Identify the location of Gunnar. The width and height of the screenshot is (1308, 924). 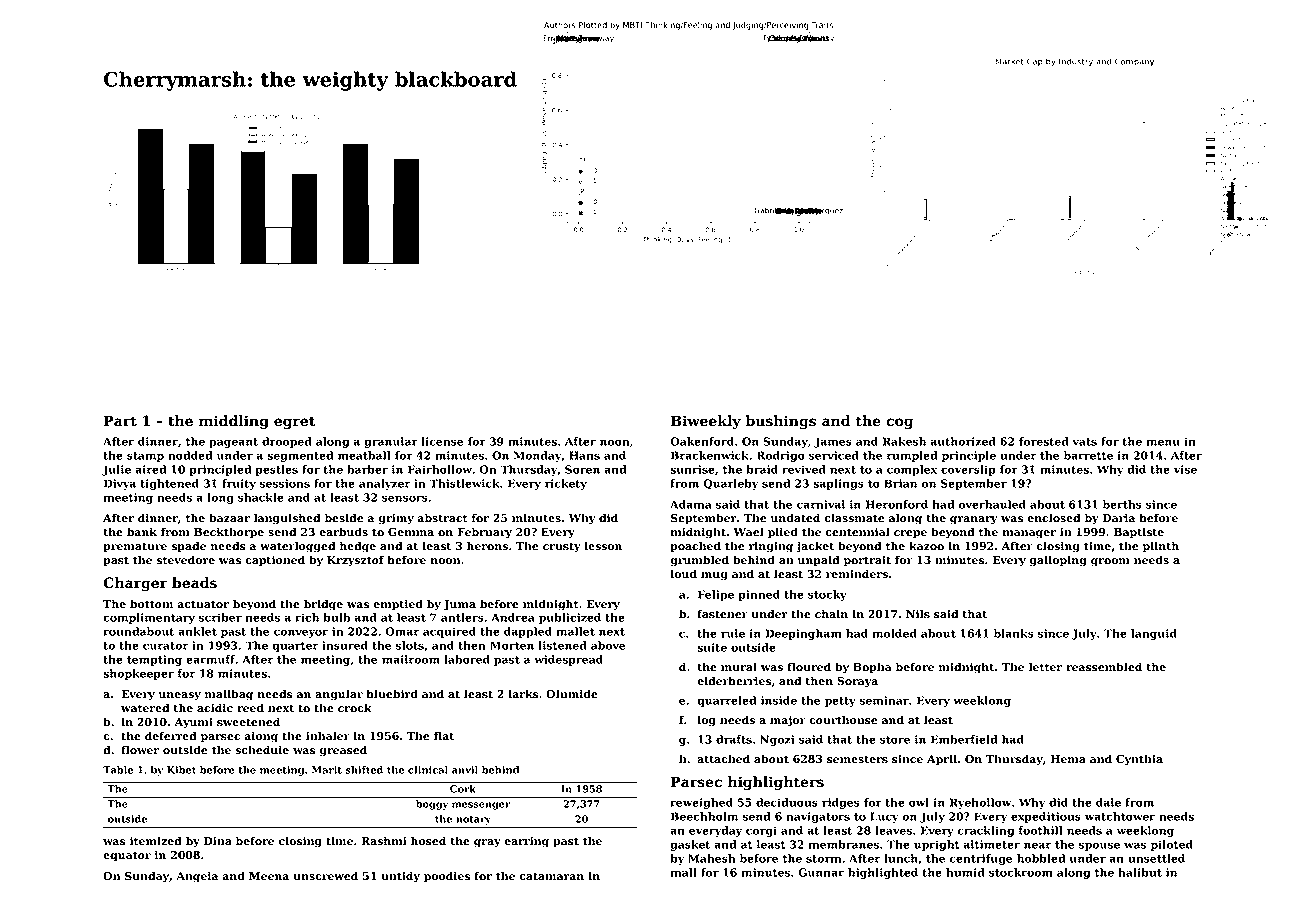
(821, 872).
